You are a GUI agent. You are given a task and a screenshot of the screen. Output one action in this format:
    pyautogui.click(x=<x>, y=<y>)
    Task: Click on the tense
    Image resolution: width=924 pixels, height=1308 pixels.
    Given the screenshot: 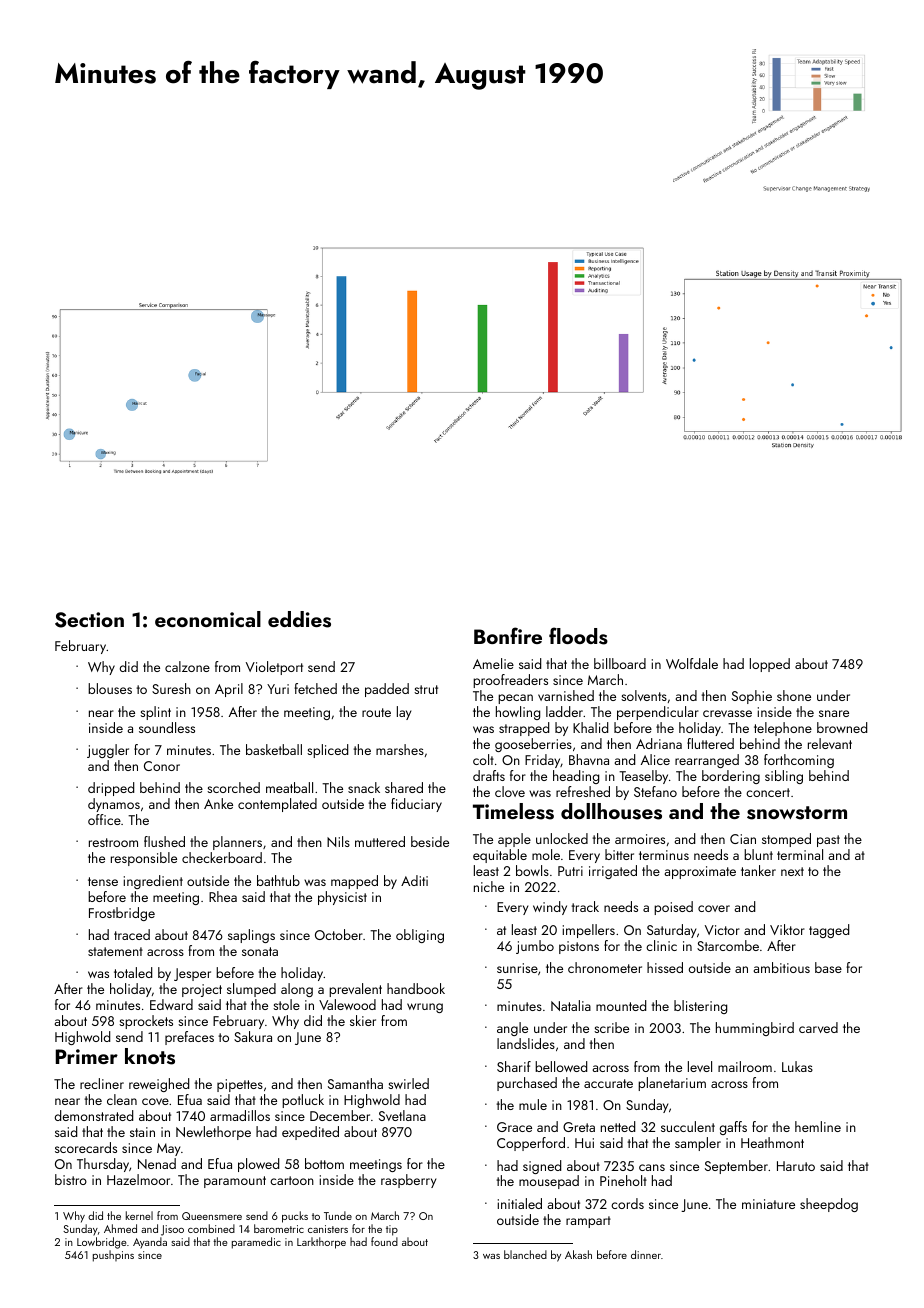 What is the action you would take?
    pyautogui.click(x=103, y=881)
